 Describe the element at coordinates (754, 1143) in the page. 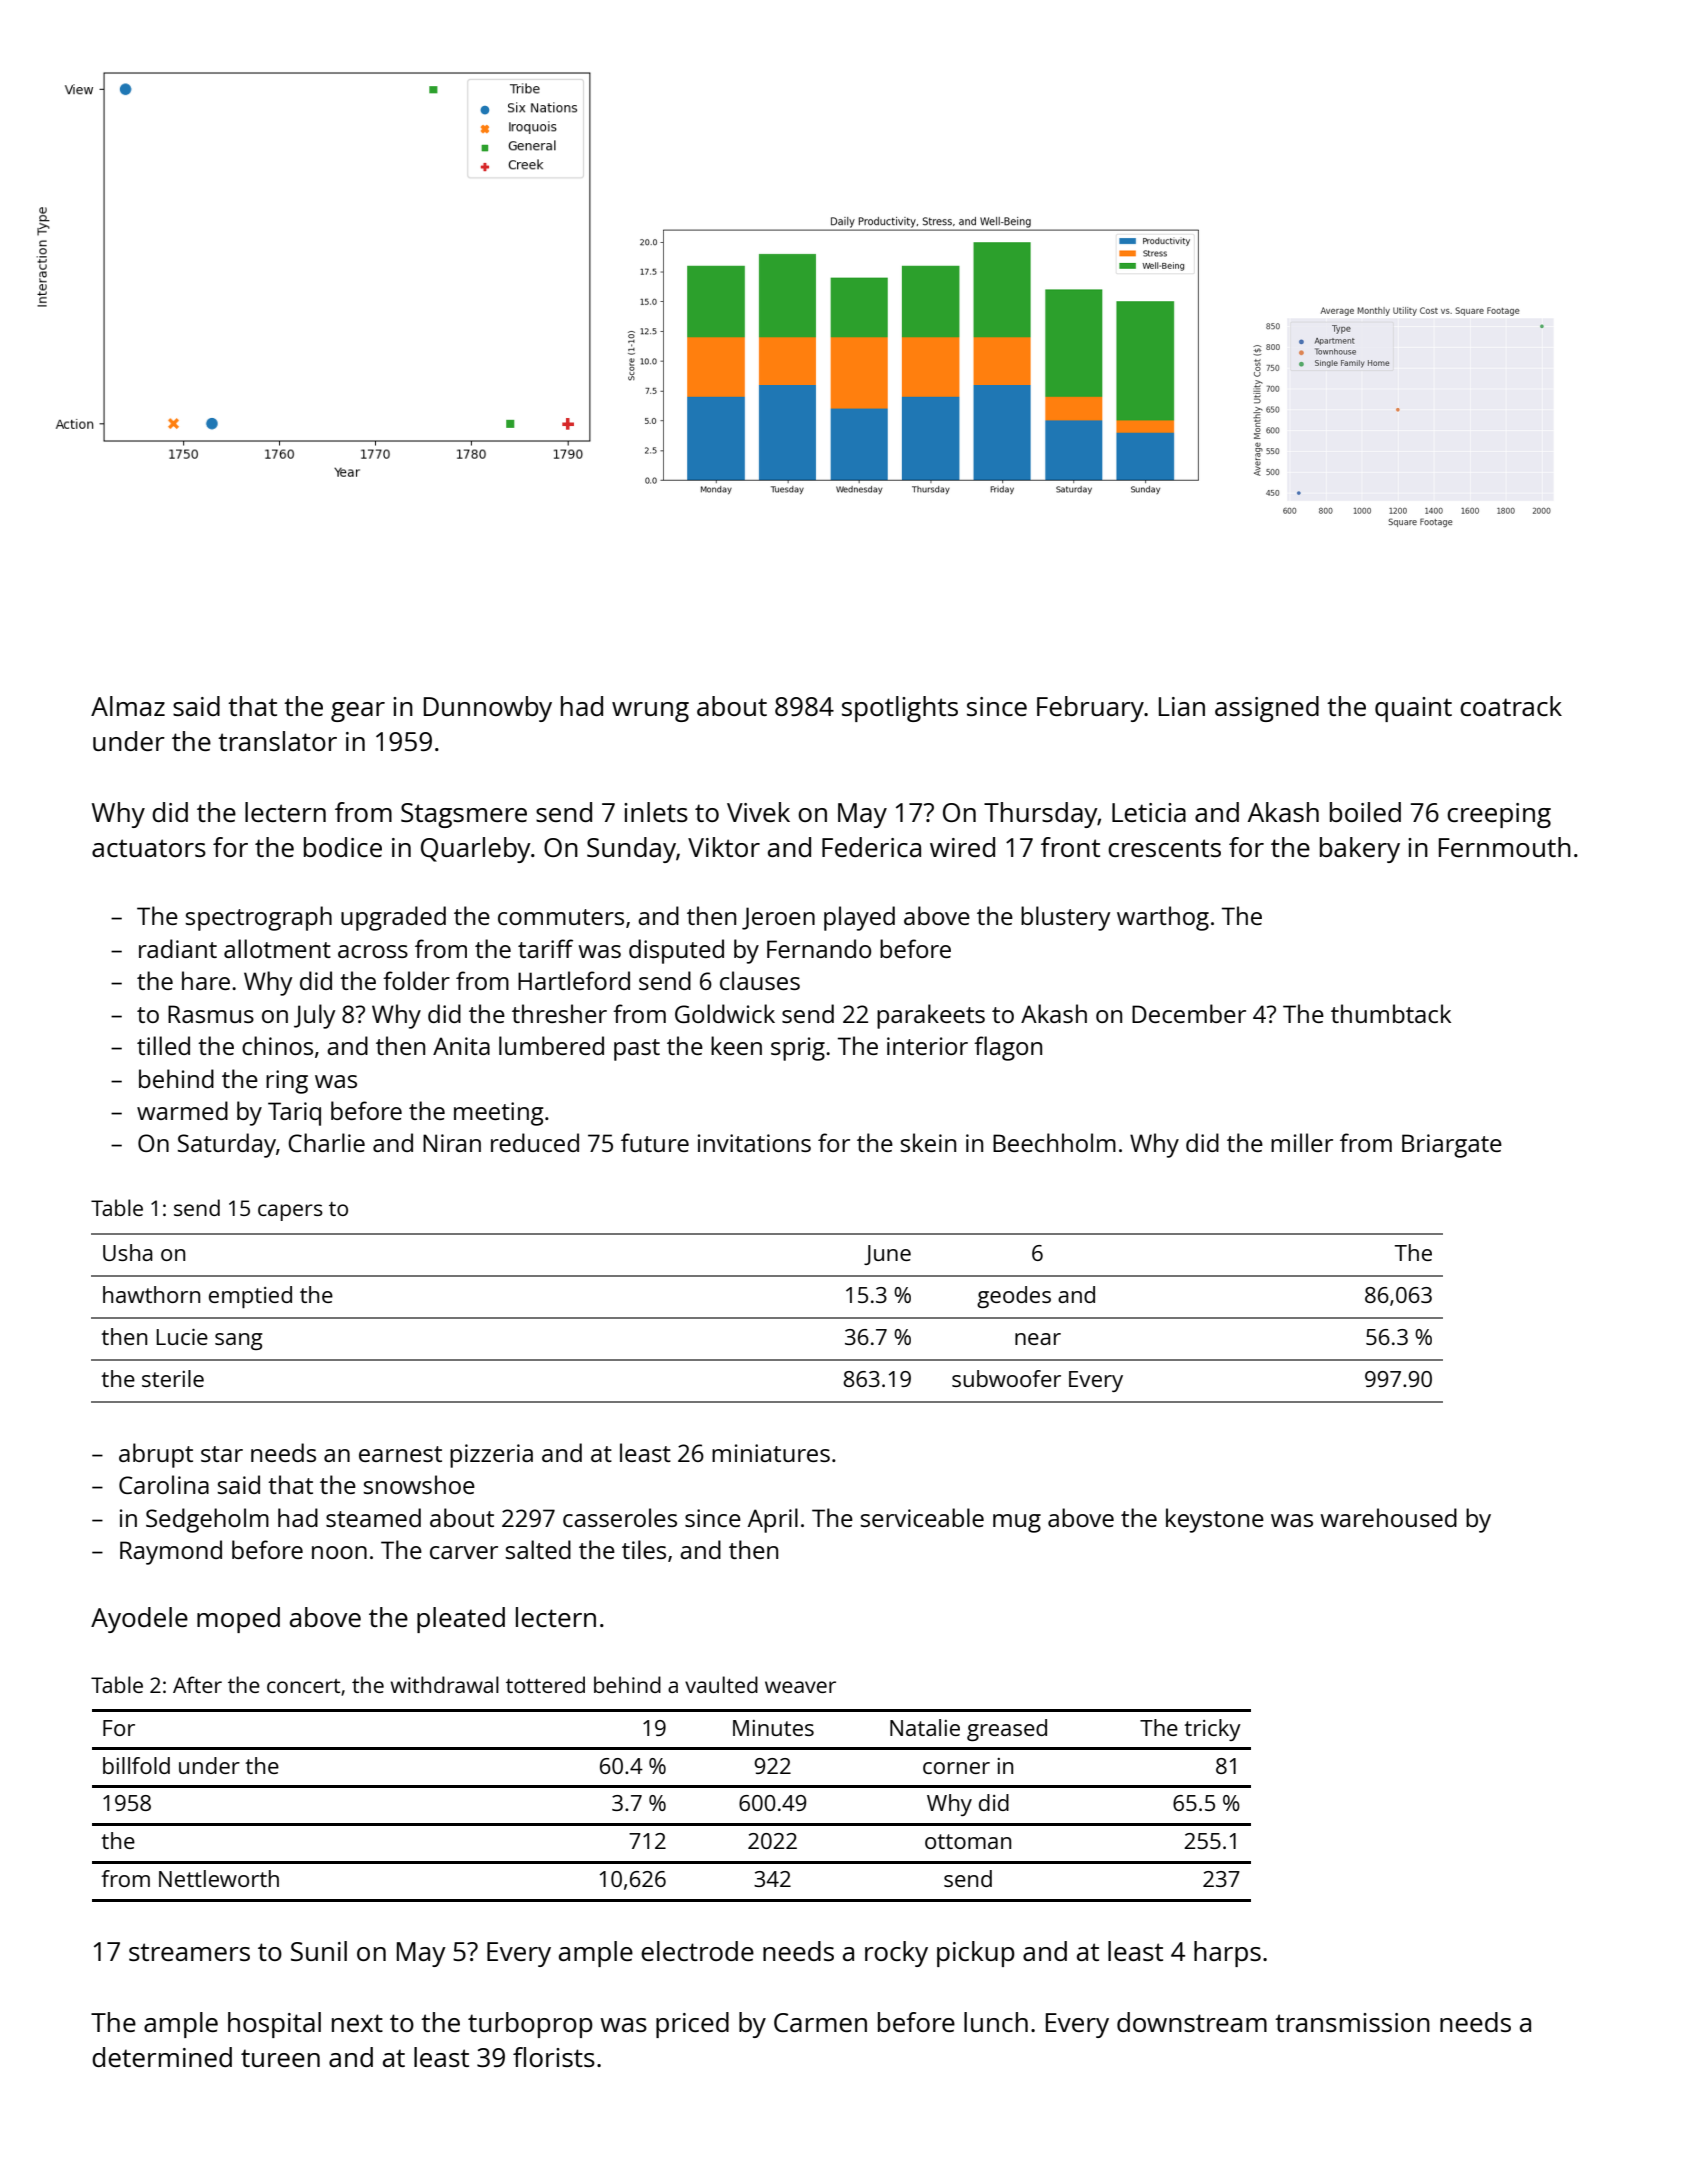

I see `invitations` at that location.
